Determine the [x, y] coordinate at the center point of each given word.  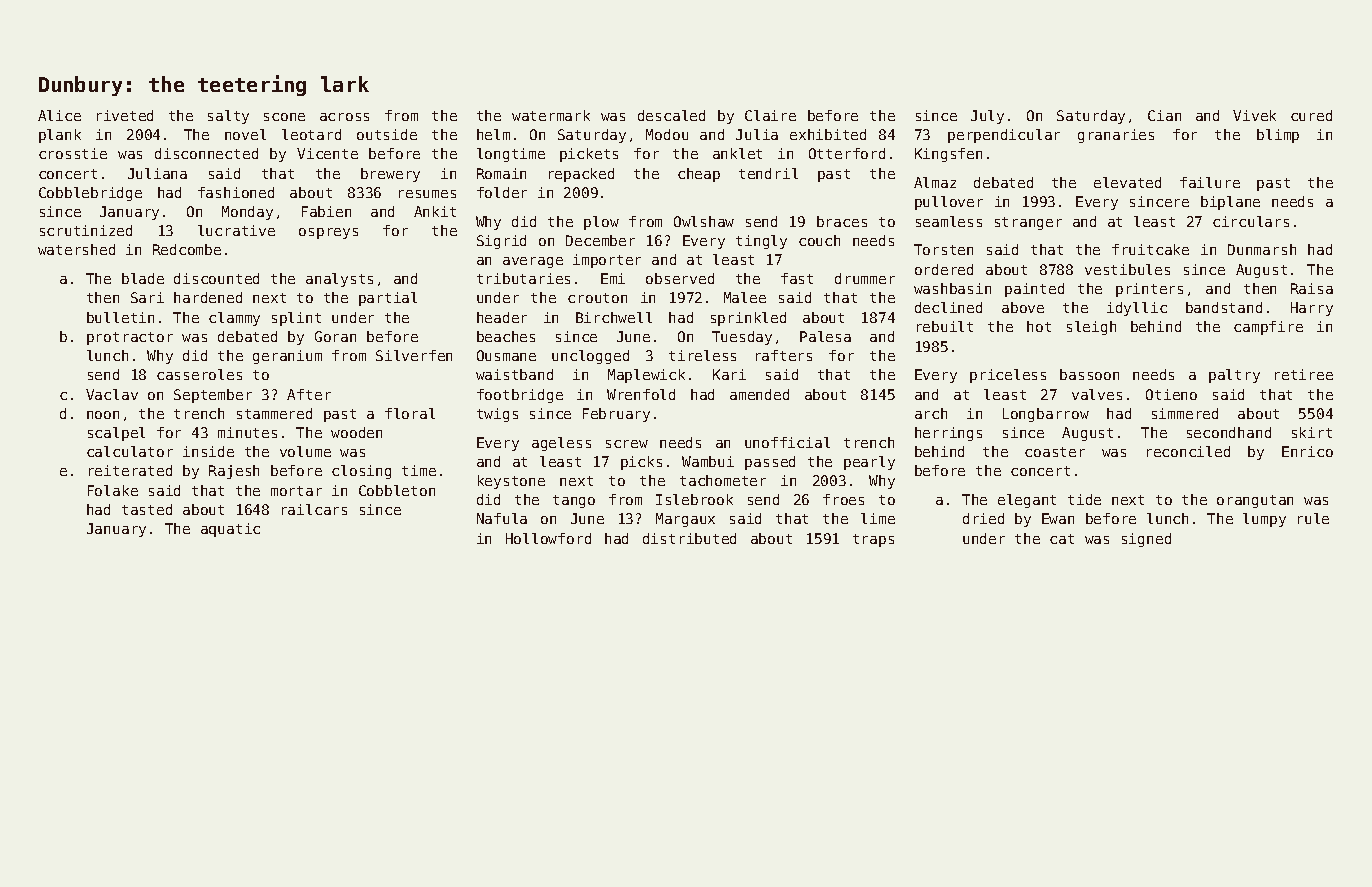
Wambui [708, 461]
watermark [551, 115]
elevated [1127, 182]
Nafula [502, 518]
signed [1146, 540]
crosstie [73, 153]
